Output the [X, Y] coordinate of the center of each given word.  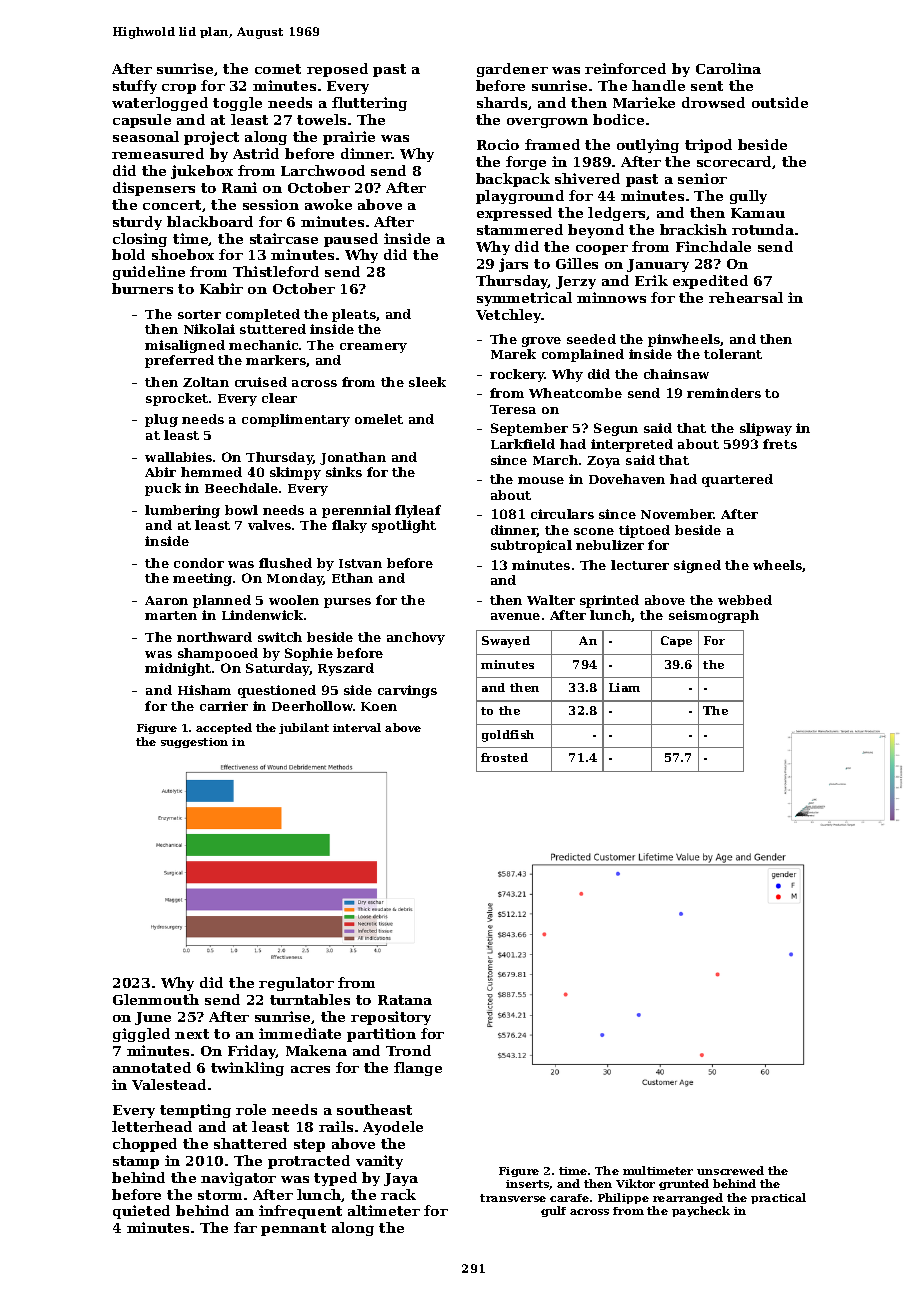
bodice [618, 119]
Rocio [498, 144]
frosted [504, 757]
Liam [624, 687]
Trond [408, 1050]
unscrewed [730, 1170]
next [192, 1034]
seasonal [146, 136]
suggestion [194, 743]
